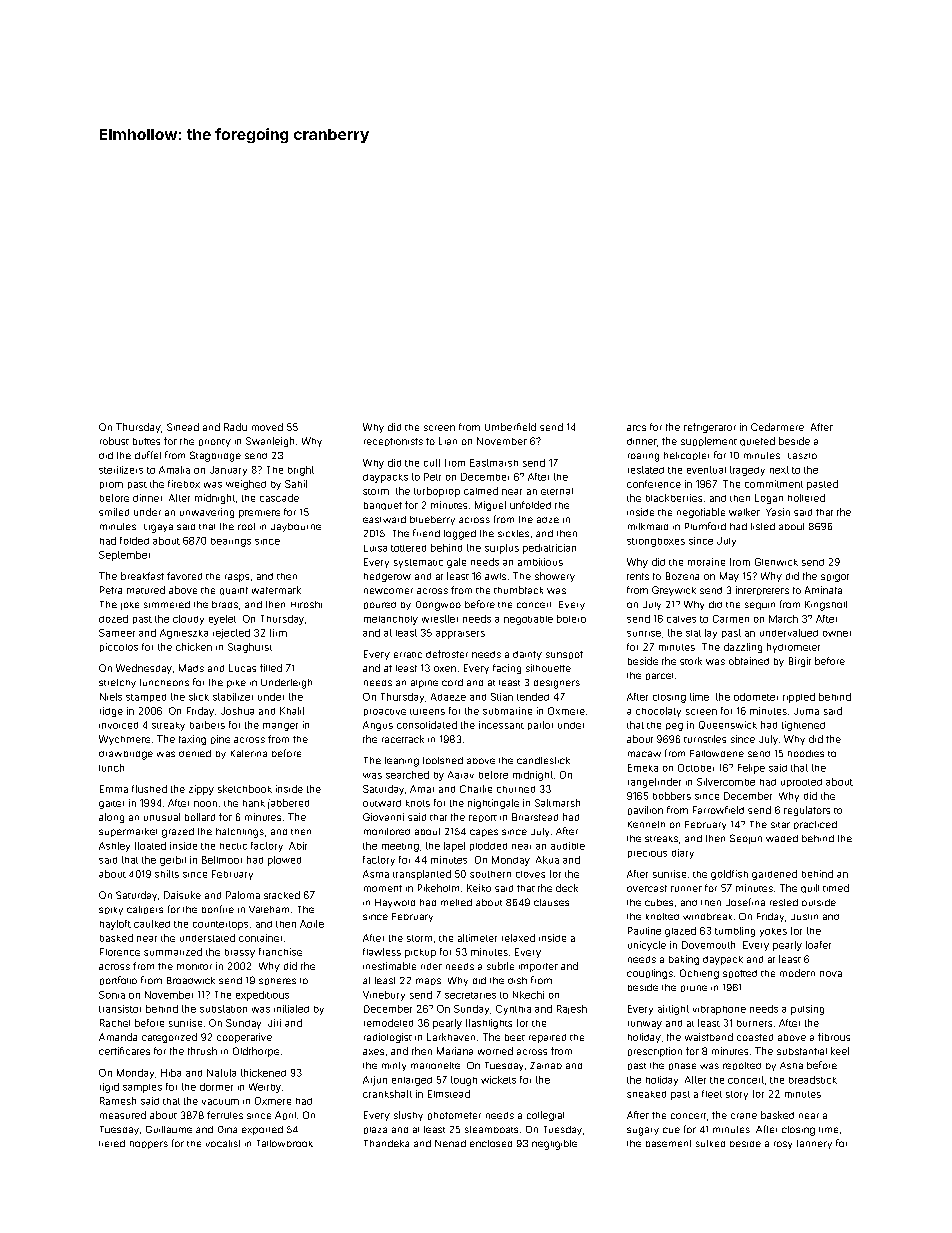 Image resolution: width=952 pixels, height=1233 pixels. I want to click on Larkhaven, so click(451, 1037).
